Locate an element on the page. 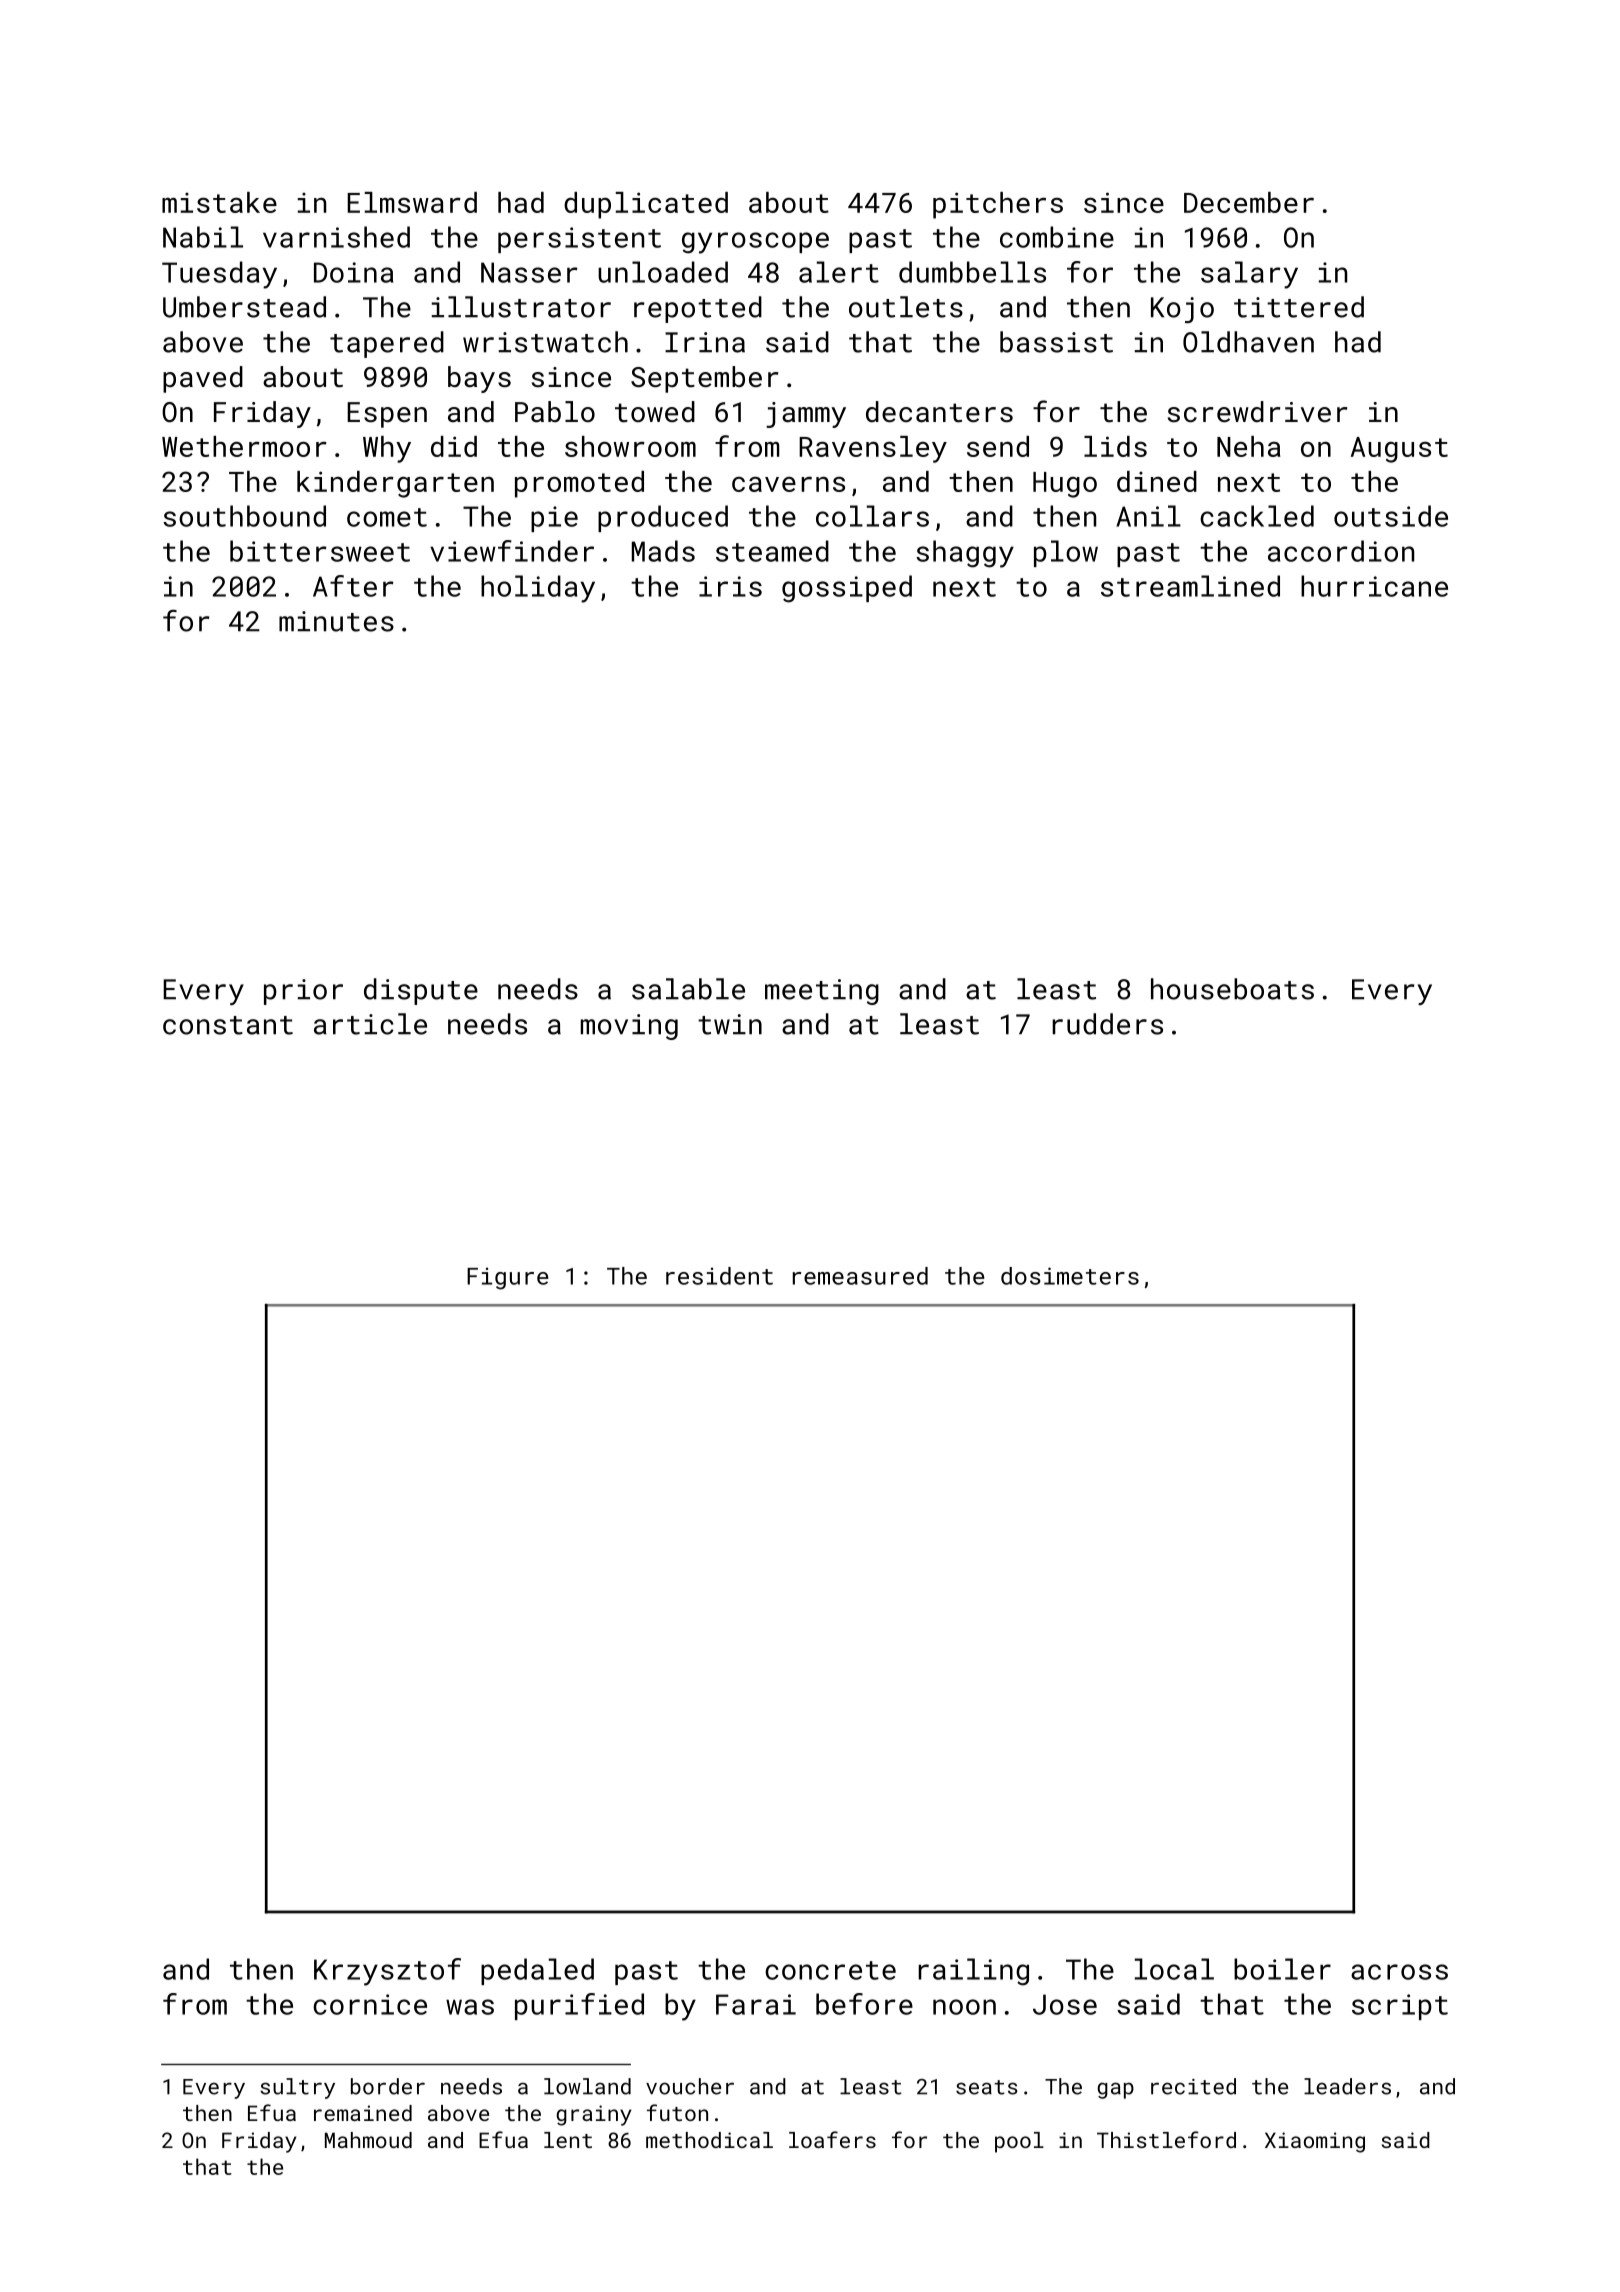 The width and height of the image is (1620, 2292). tapered is located at coordinates (387, 344).
